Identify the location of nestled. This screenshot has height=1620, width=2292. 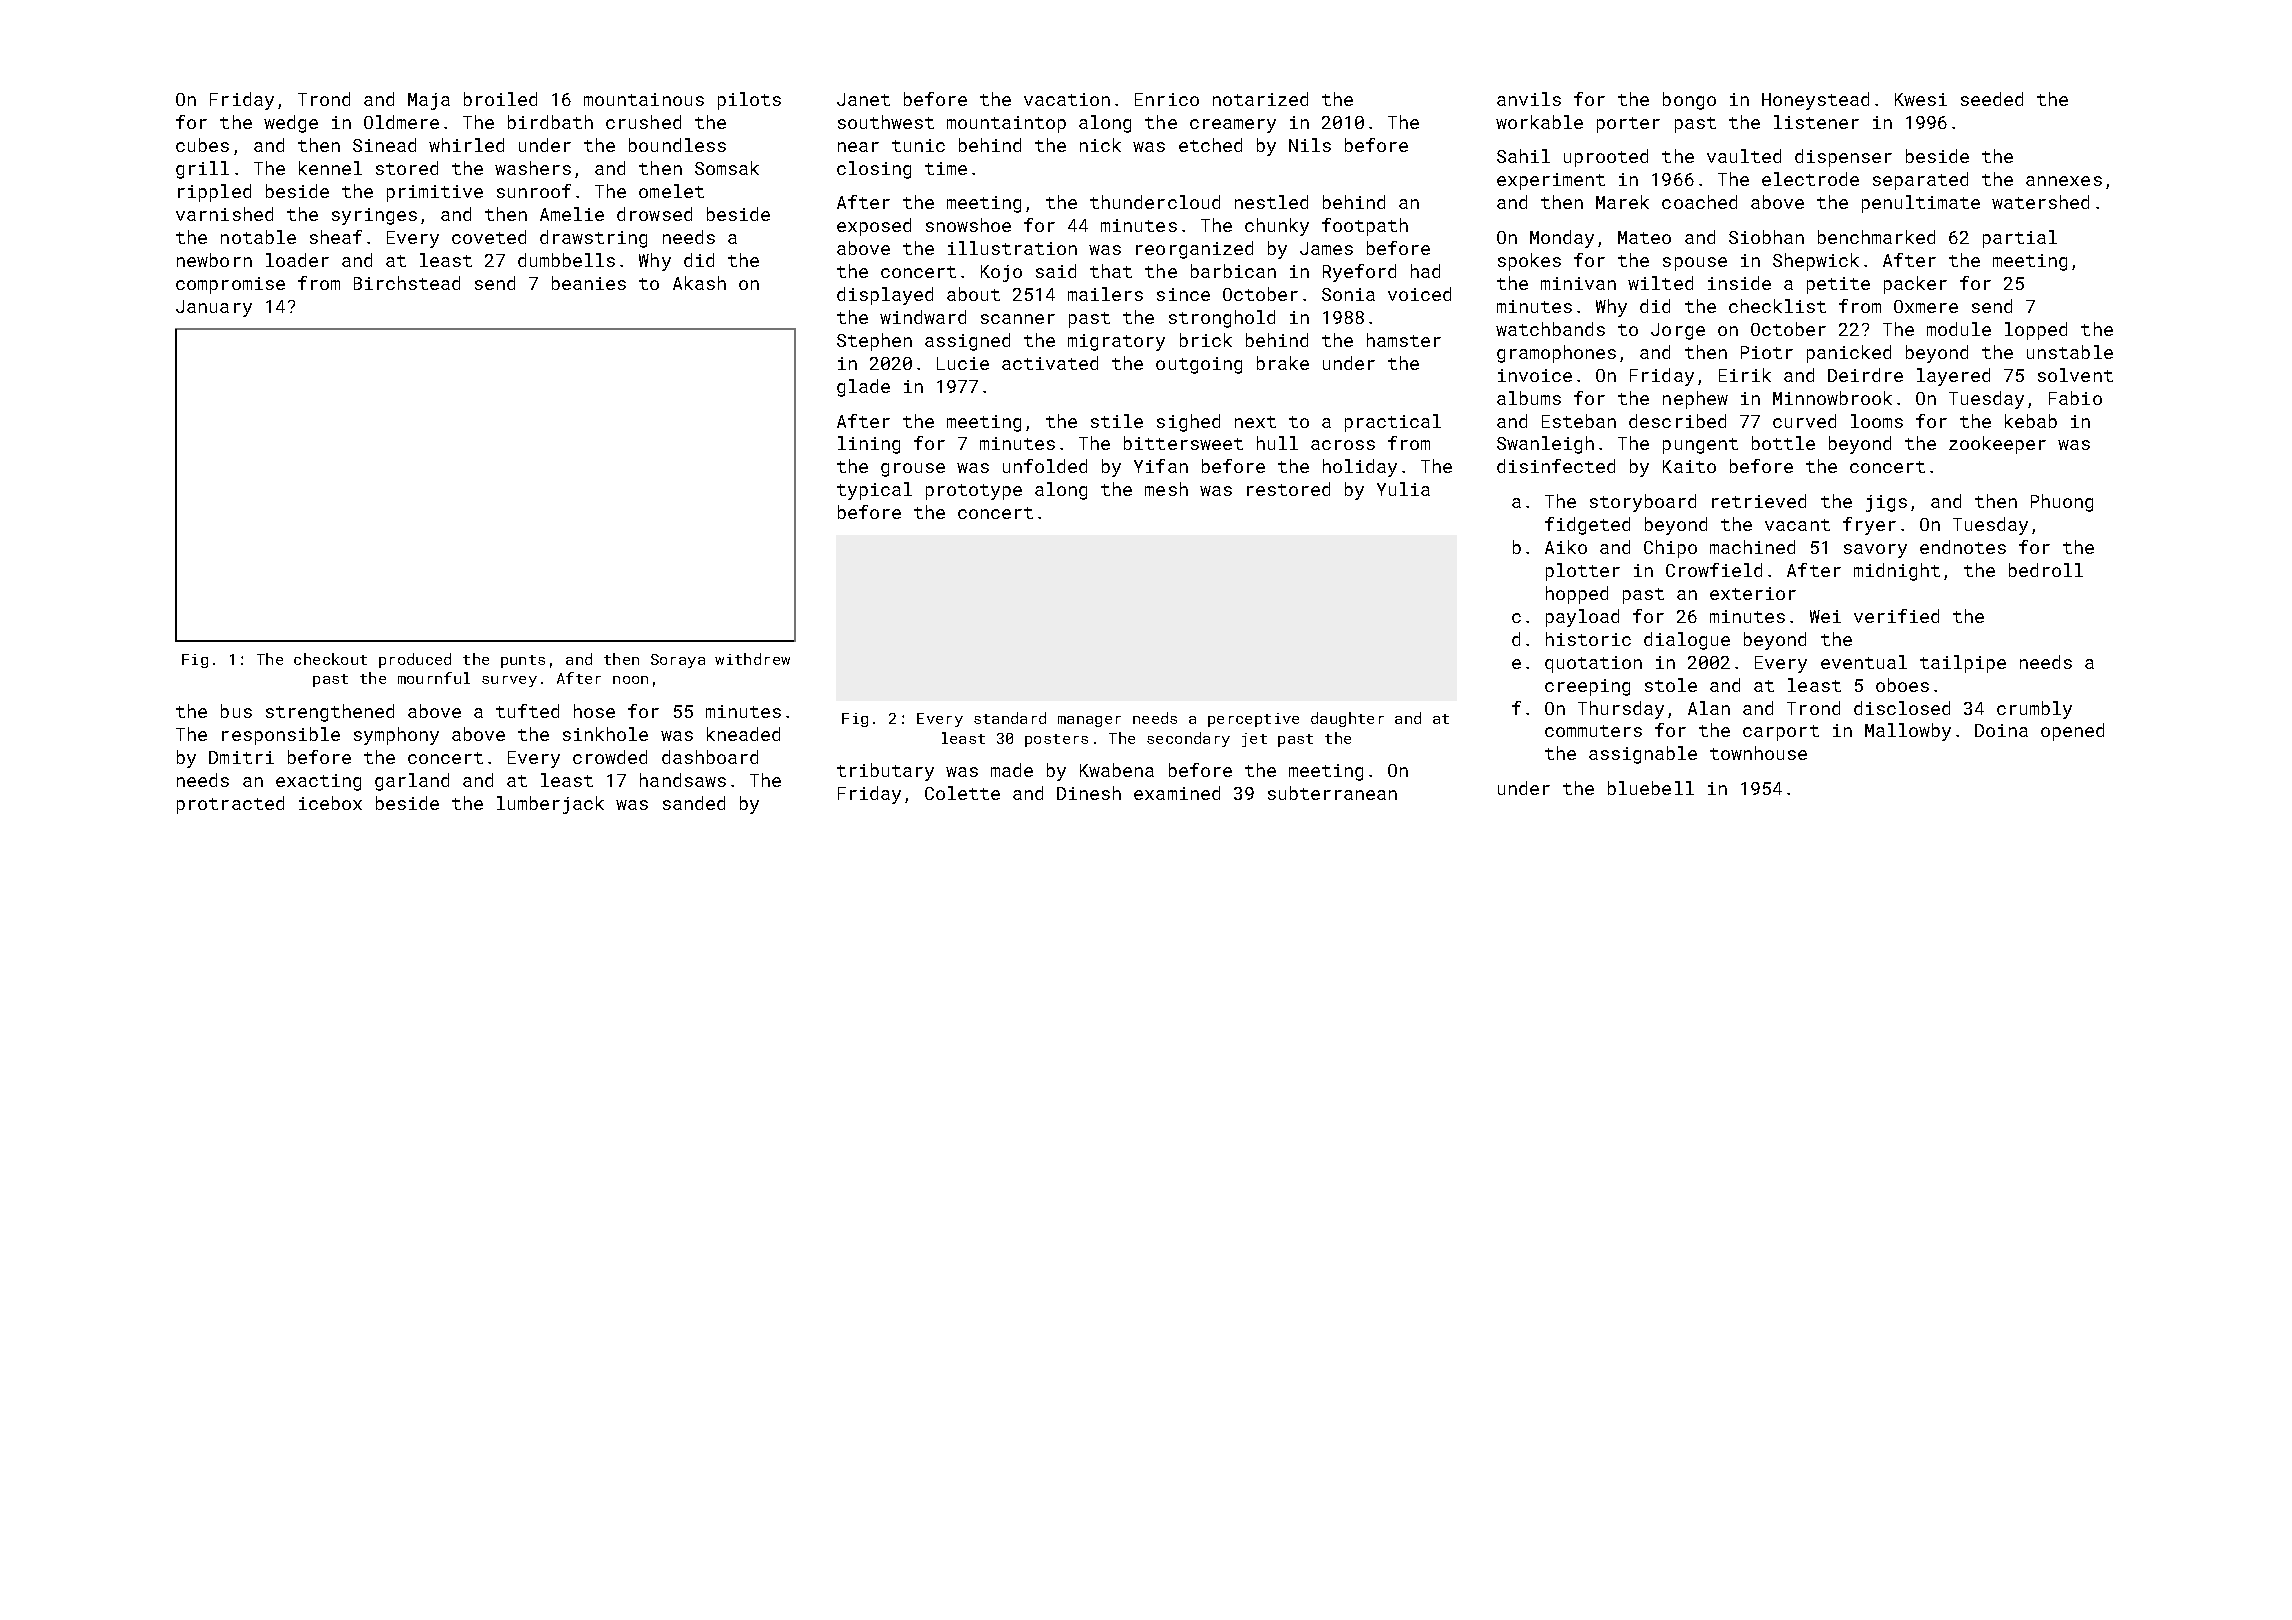
(1271, 202).
